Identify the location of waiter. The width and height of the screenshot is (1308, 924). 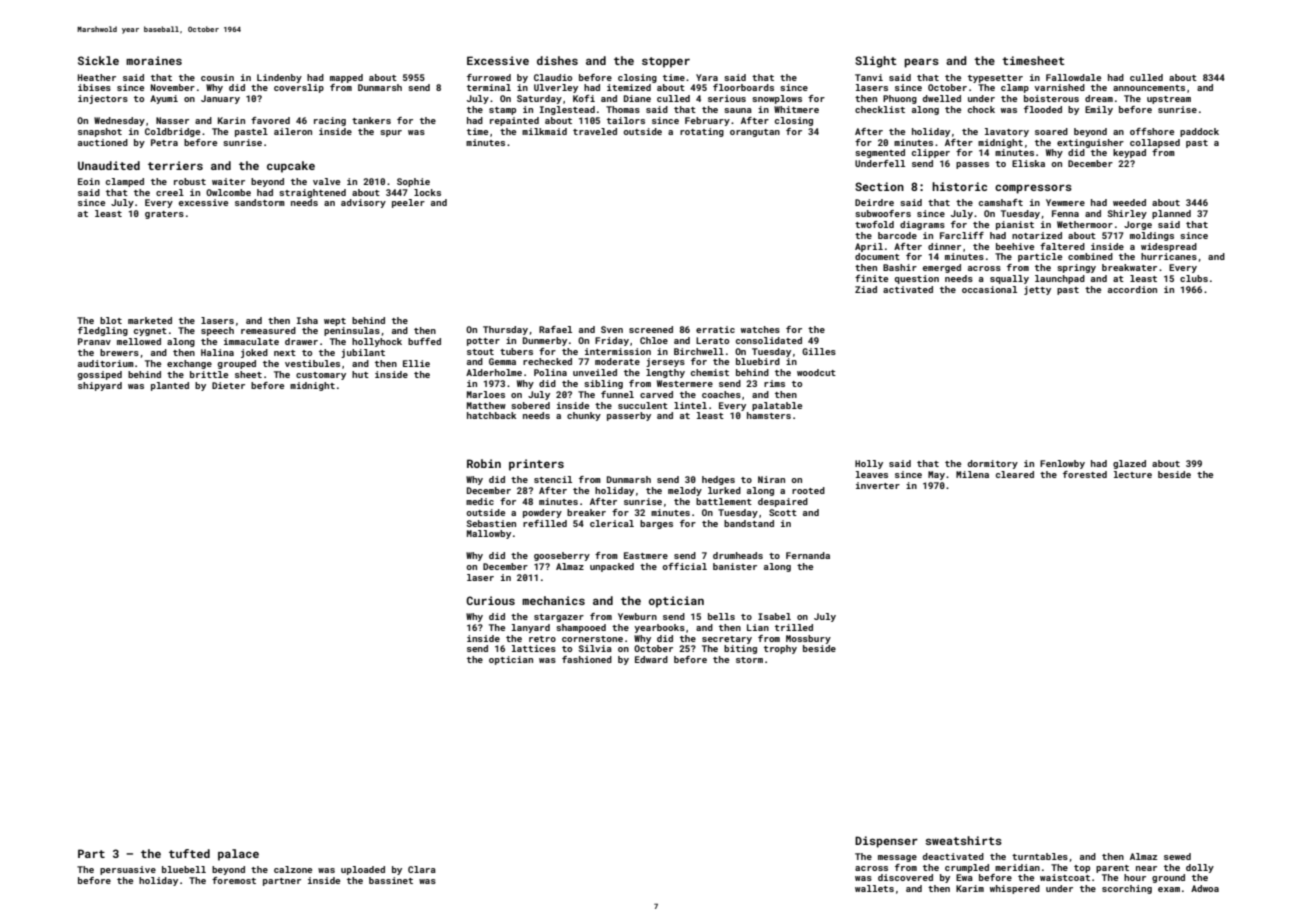
(228, 181).
